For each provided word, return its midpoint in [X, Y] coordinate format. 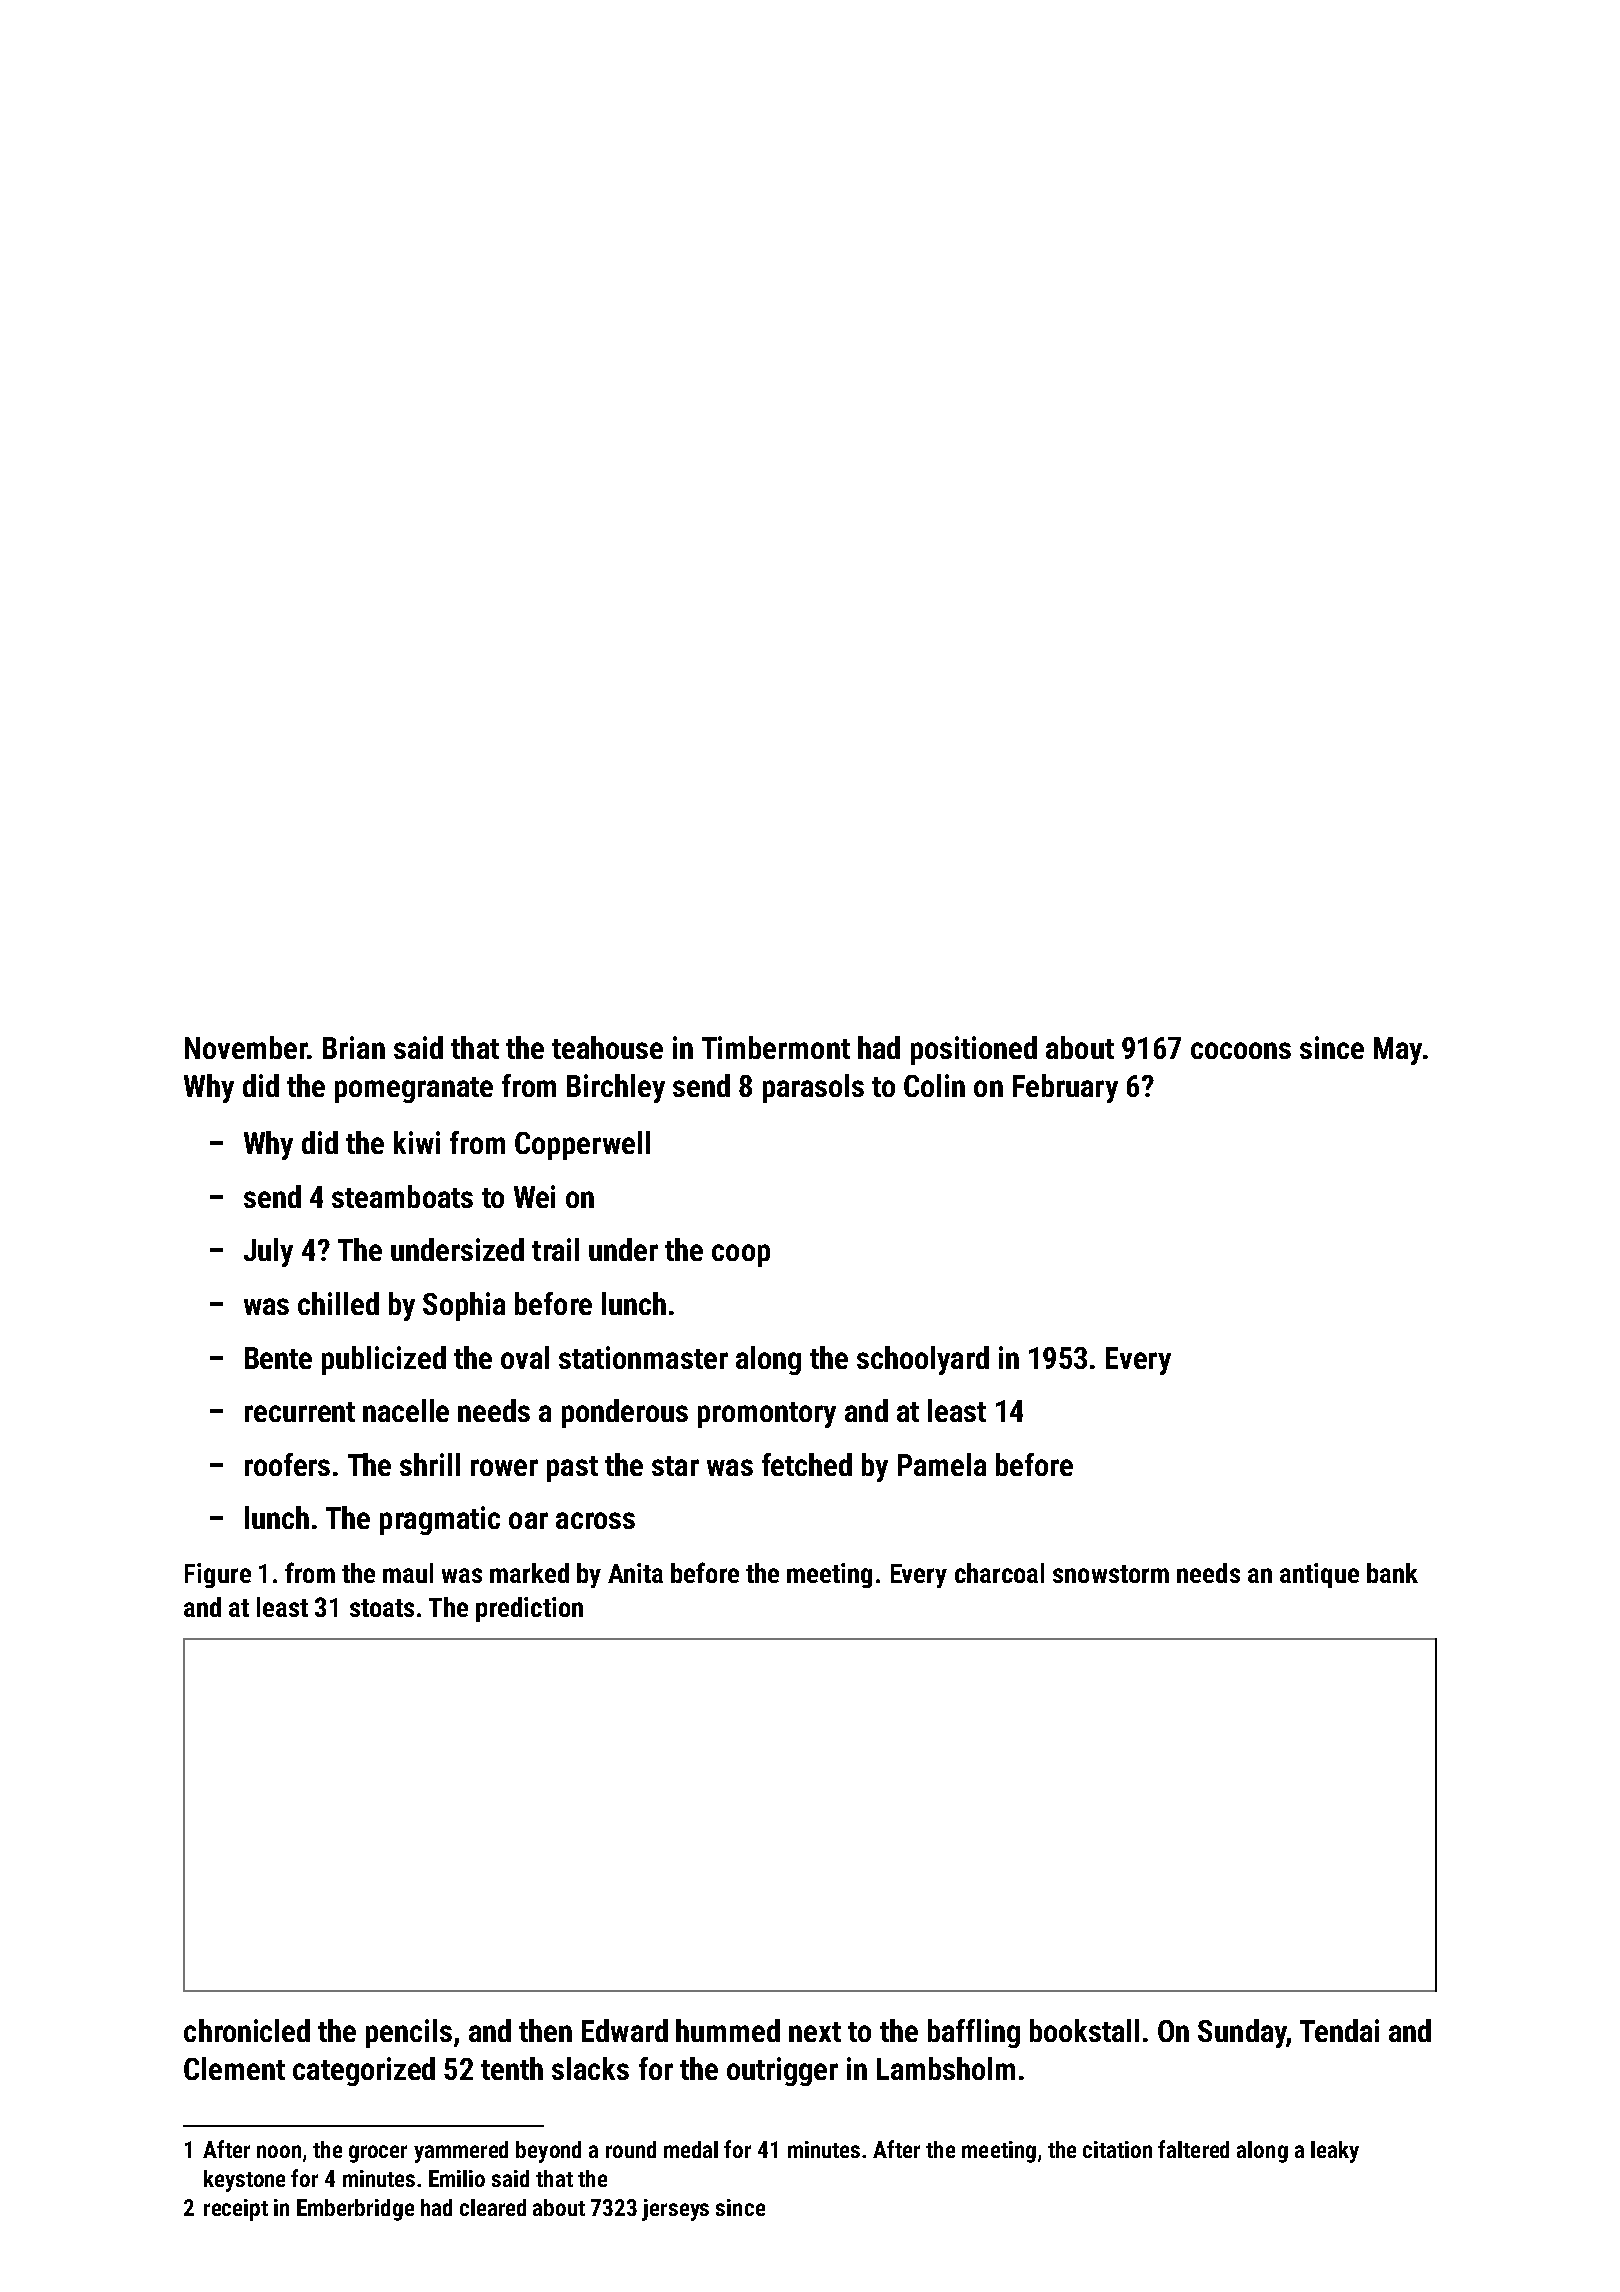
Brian [354, 1047]
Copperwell [582, 1145]
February [1065, 1088]
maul [408, 1573]
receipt [236, 2210]
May [1398, 1051]
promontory [767, 1415]
